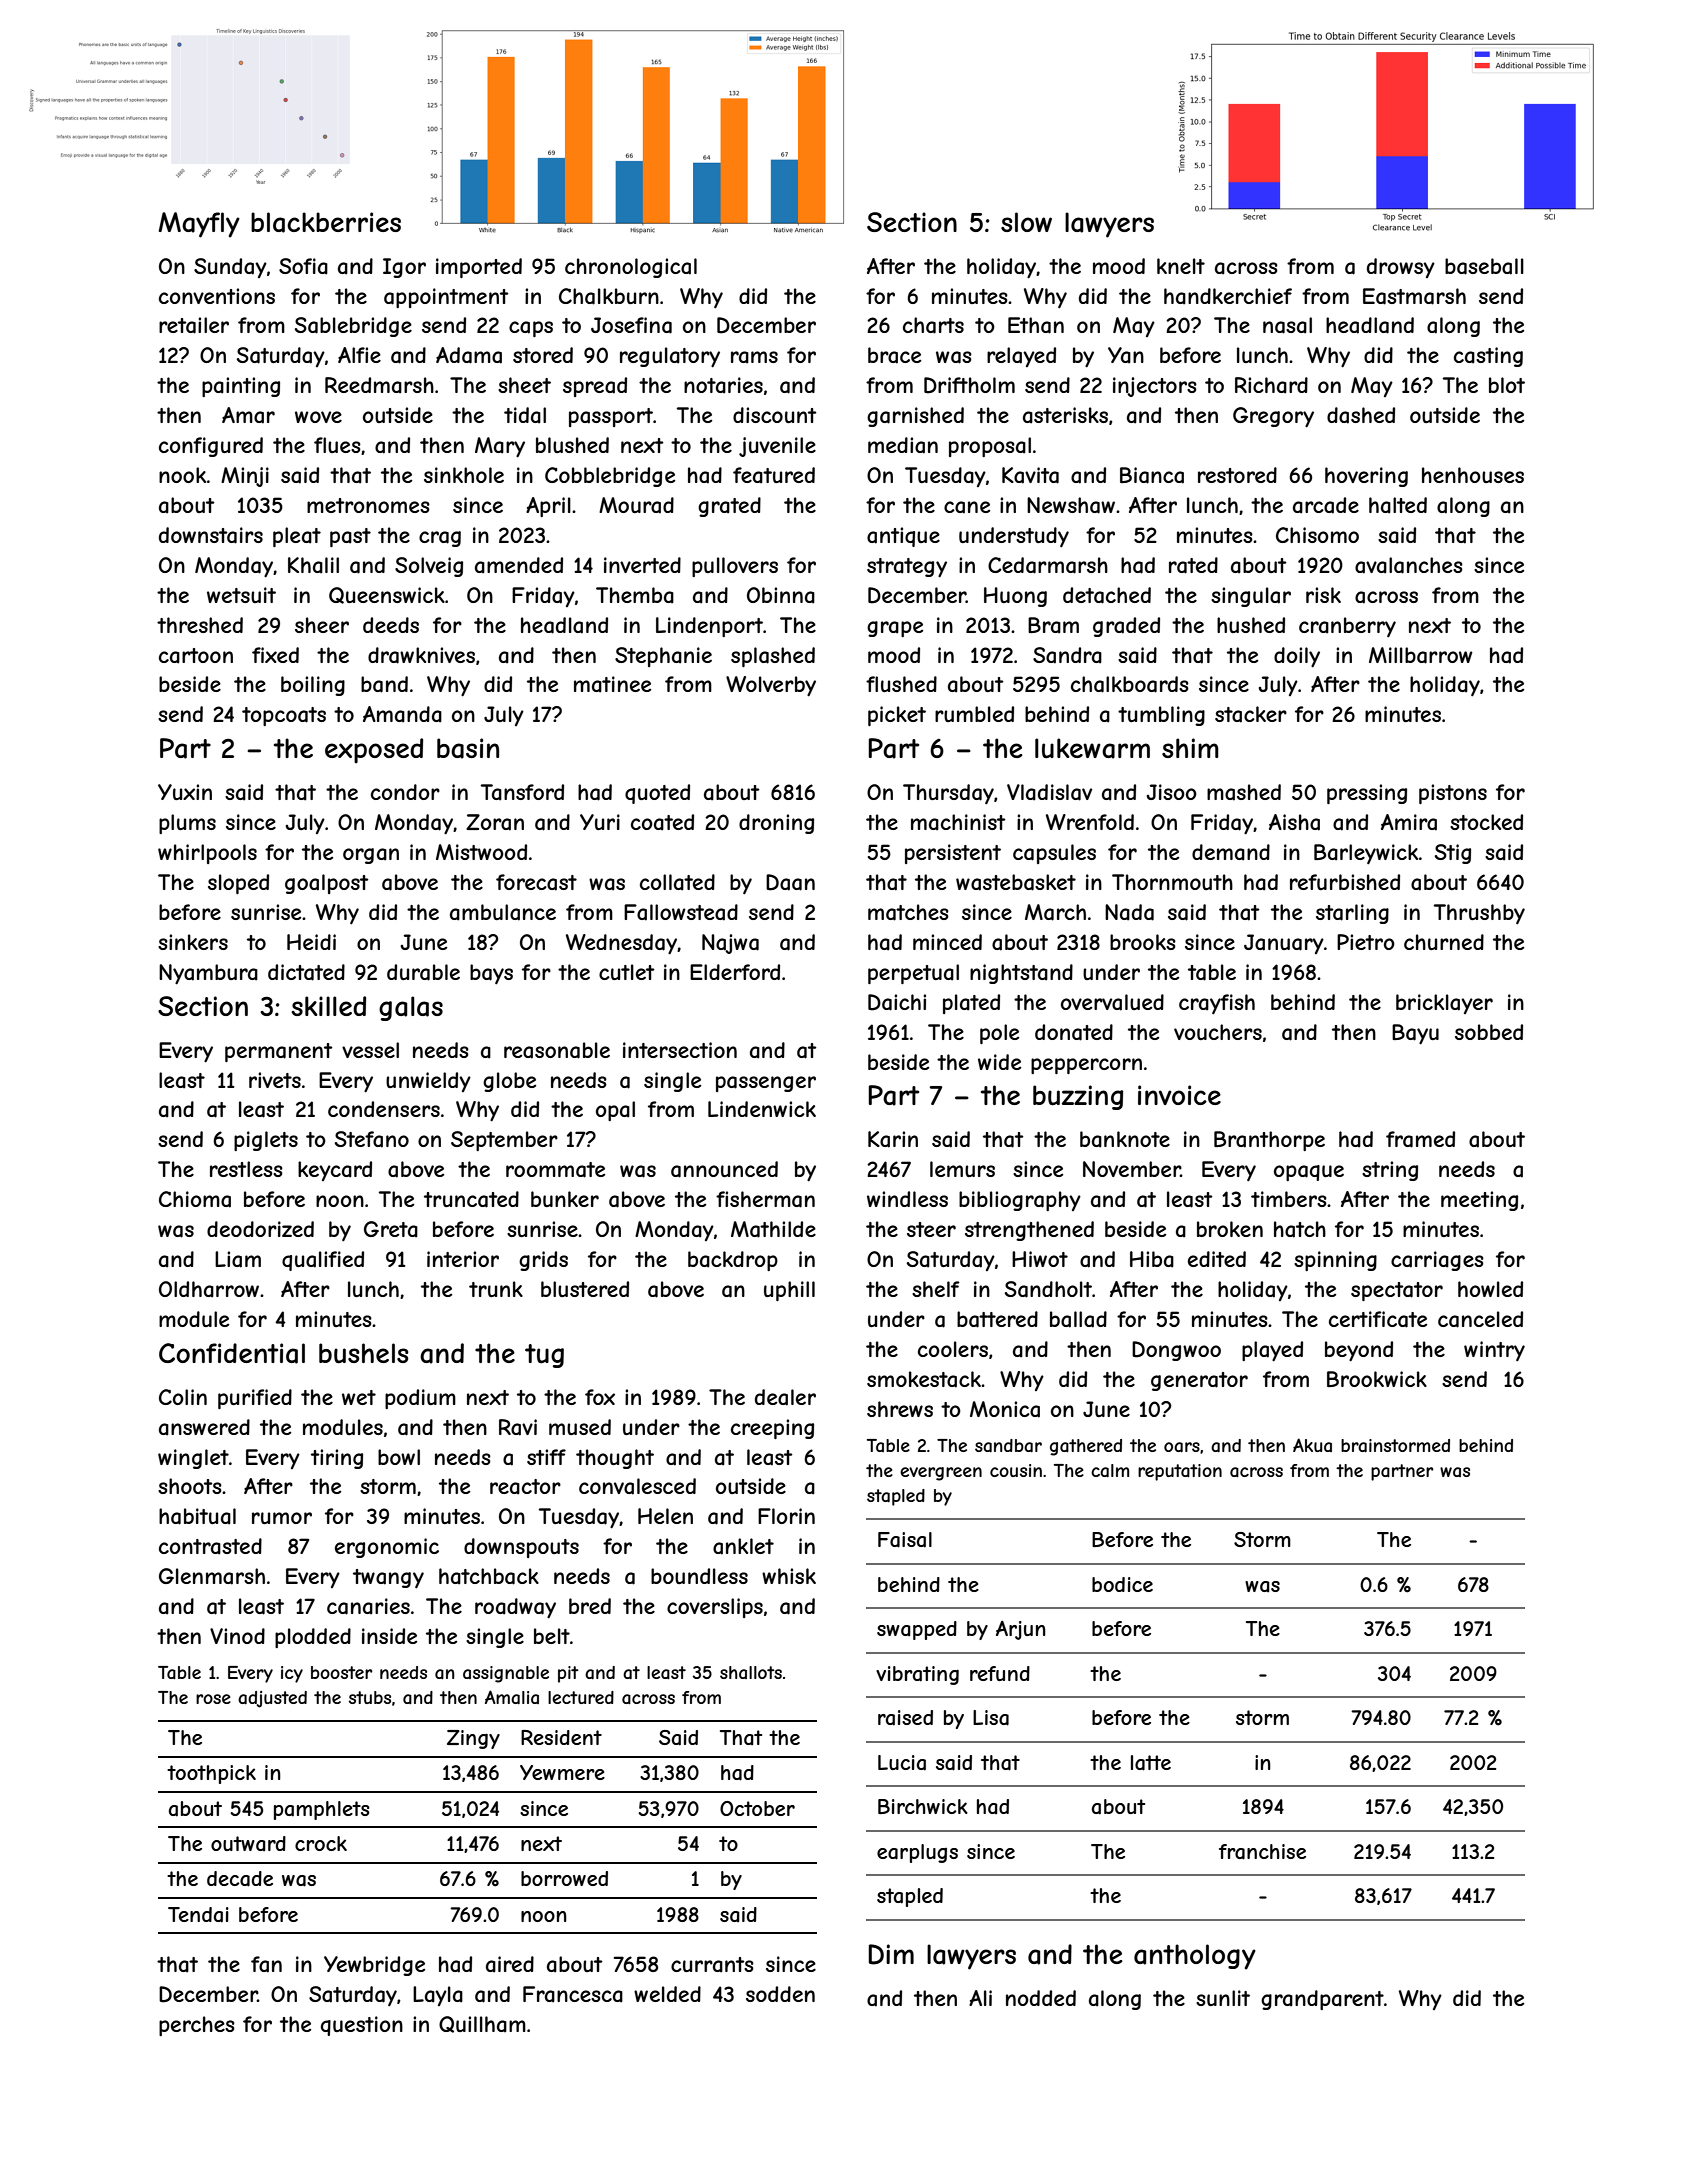 This screenshot has height=2178, width=1683. Describe the element at coordinates (1122, 1584) in the screenshot. I see `bodice` at that location.
